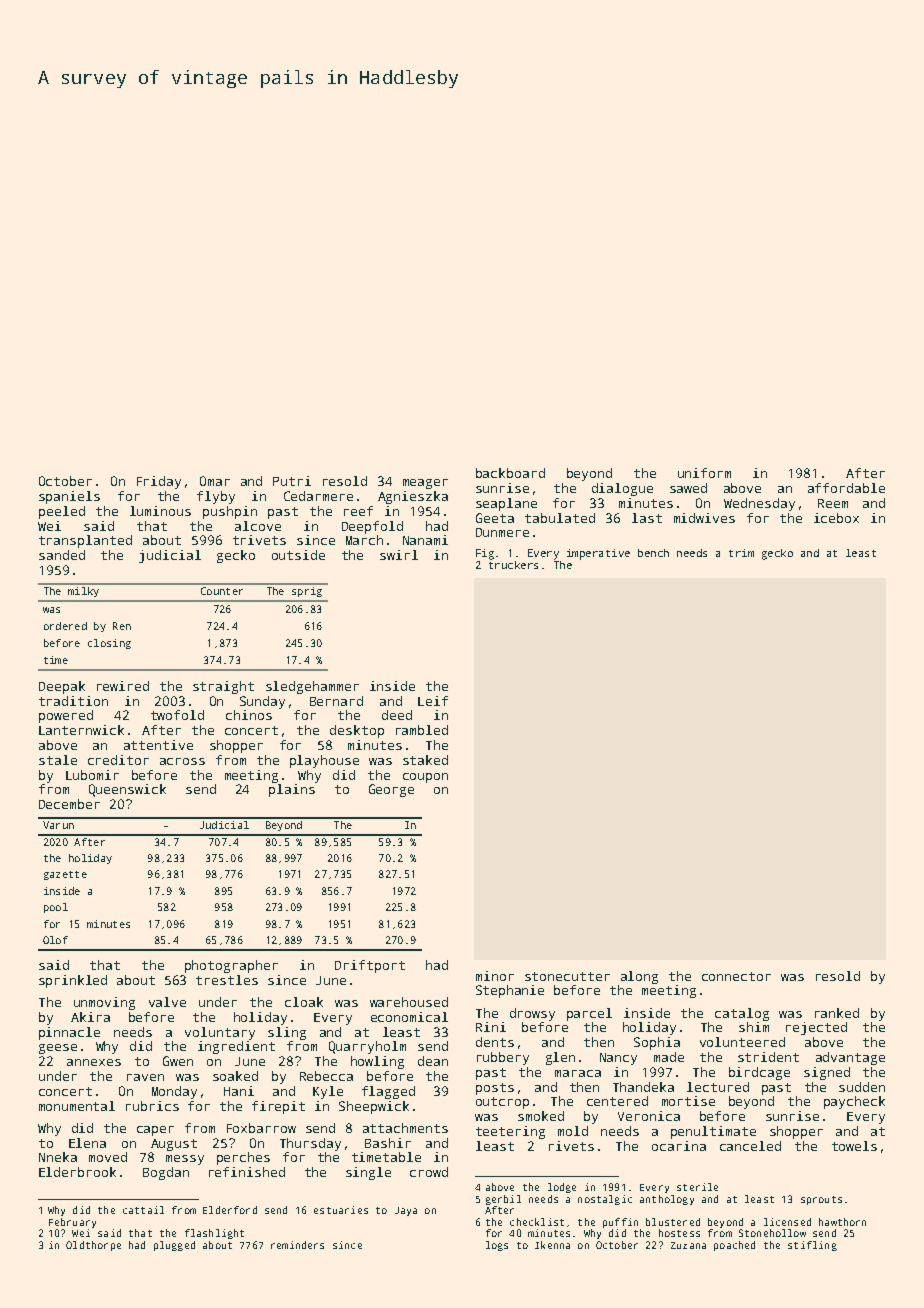 The height and width of the page is (1308, 924). What do you see at coordinates (704, 473) in the page?
I see `uniform` at bounding box center [704, 473].
